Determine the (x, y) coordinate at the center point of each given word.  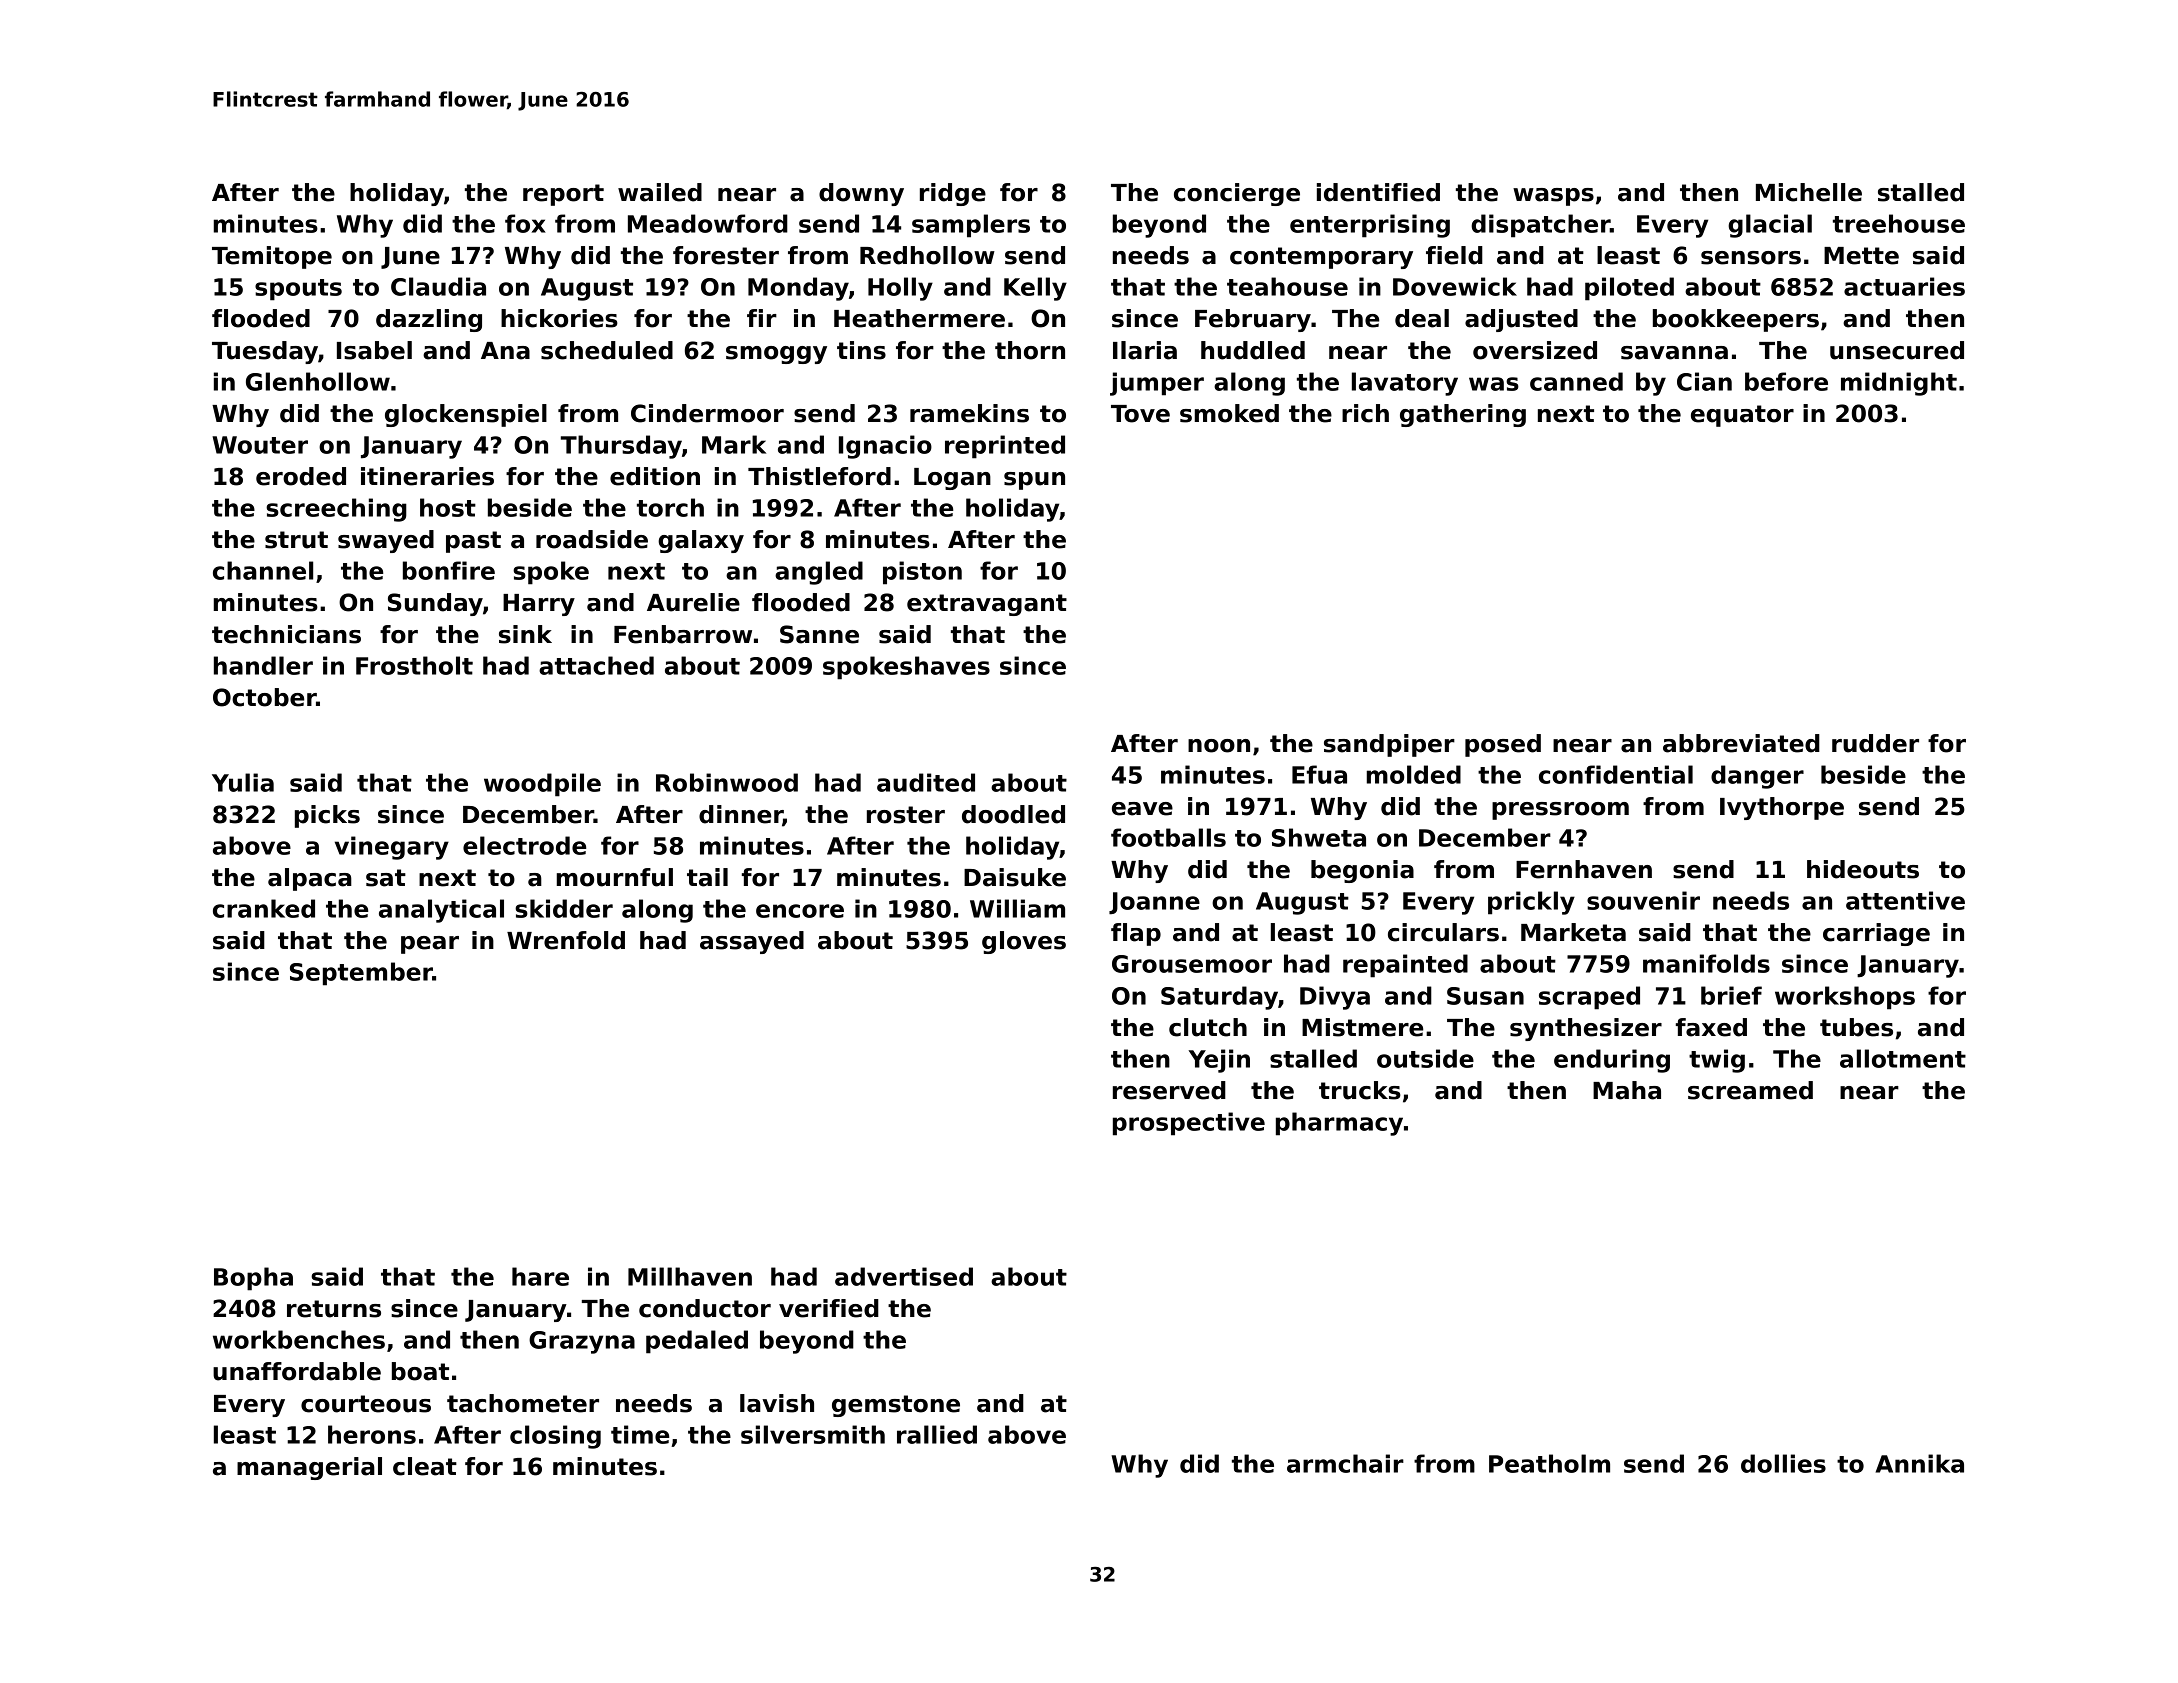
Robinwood (727, 782)
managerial (309, 1468)
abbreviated (1741, 743)
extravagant (987, 605)
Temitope (272, 257)
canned (1576, 381)
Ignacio (885, 447)
